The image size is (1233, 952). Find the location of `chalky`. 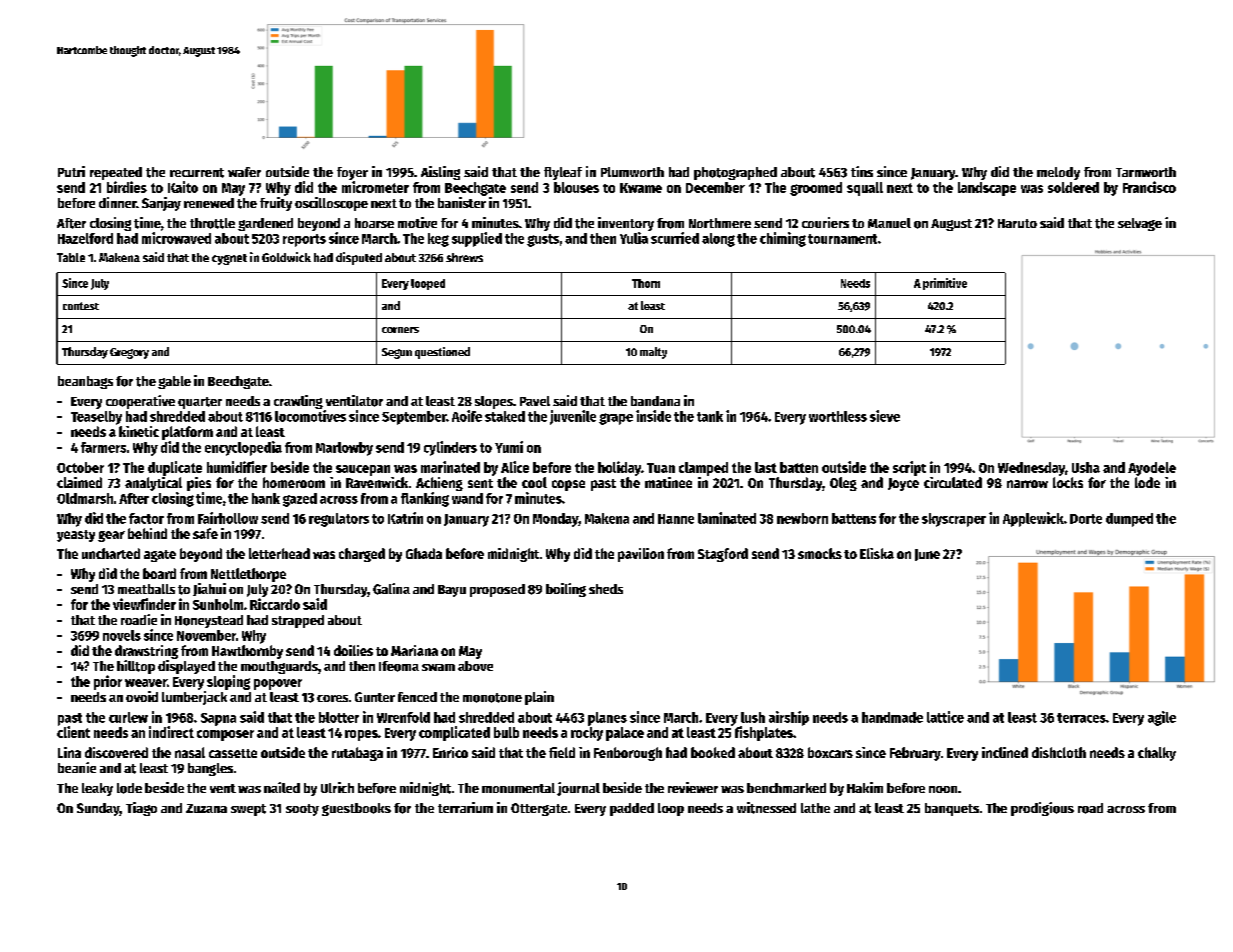

chalky is located at coordinates (1157, 754).
